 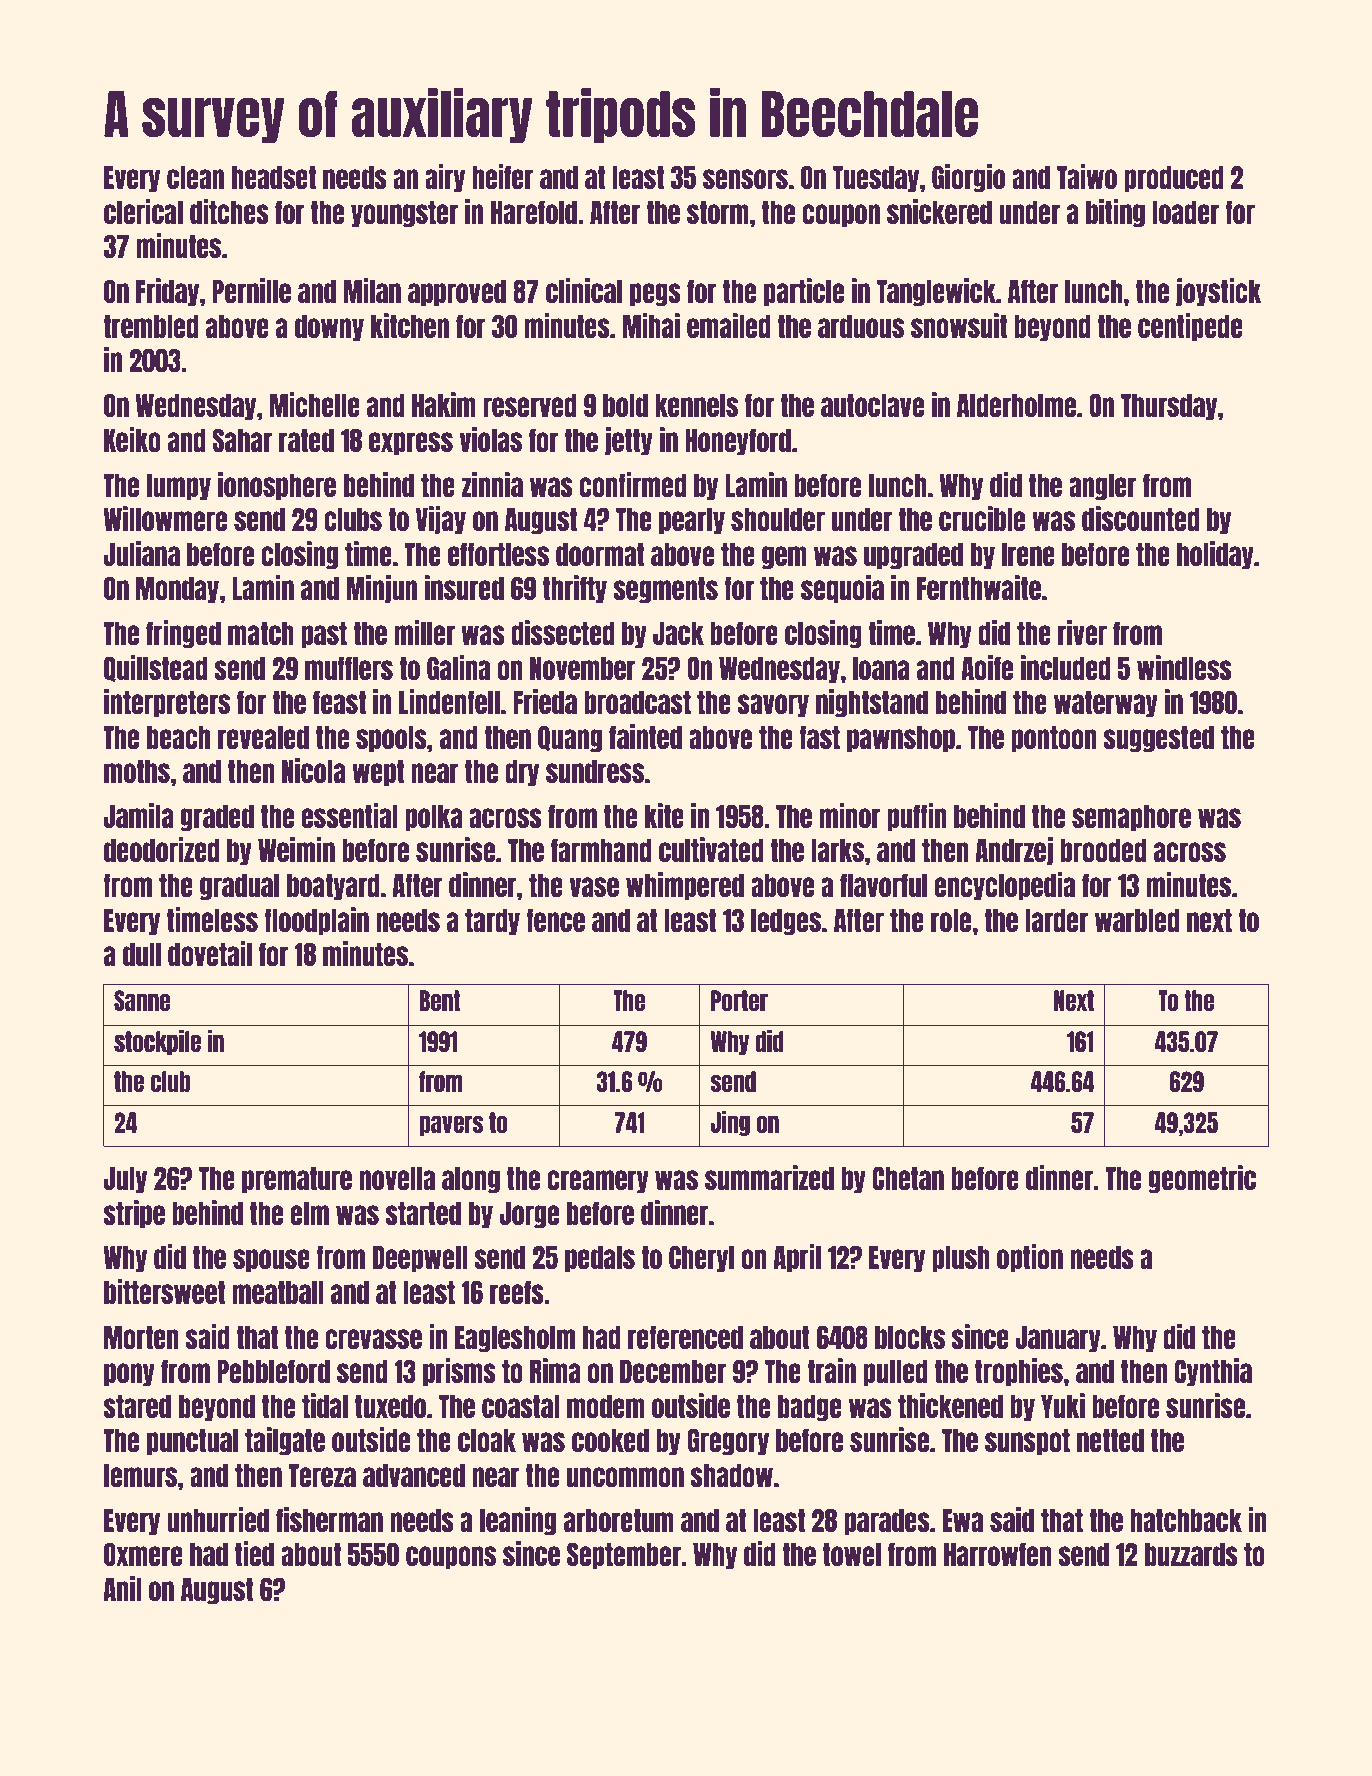 I want to click on sensors, so click(x=745, y=179).
